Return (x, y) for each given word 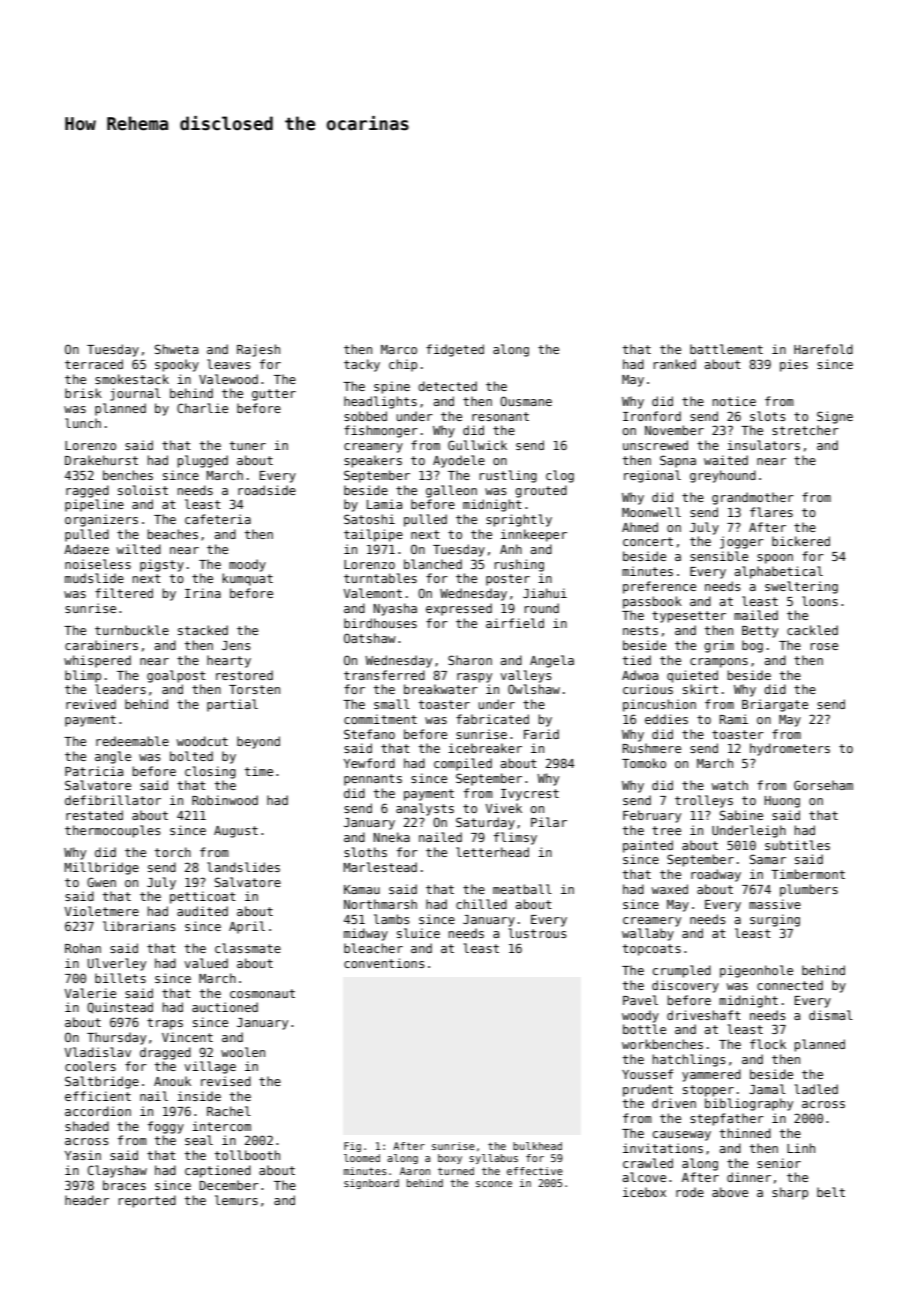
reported (147, 1201)
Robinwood (225, 800)
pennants (373, 780)
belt (831, 1192)
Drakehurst (101, 460)
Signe (835, 417)
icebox (644, 1192)
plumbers (809, 890)
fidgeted (455, 350)
